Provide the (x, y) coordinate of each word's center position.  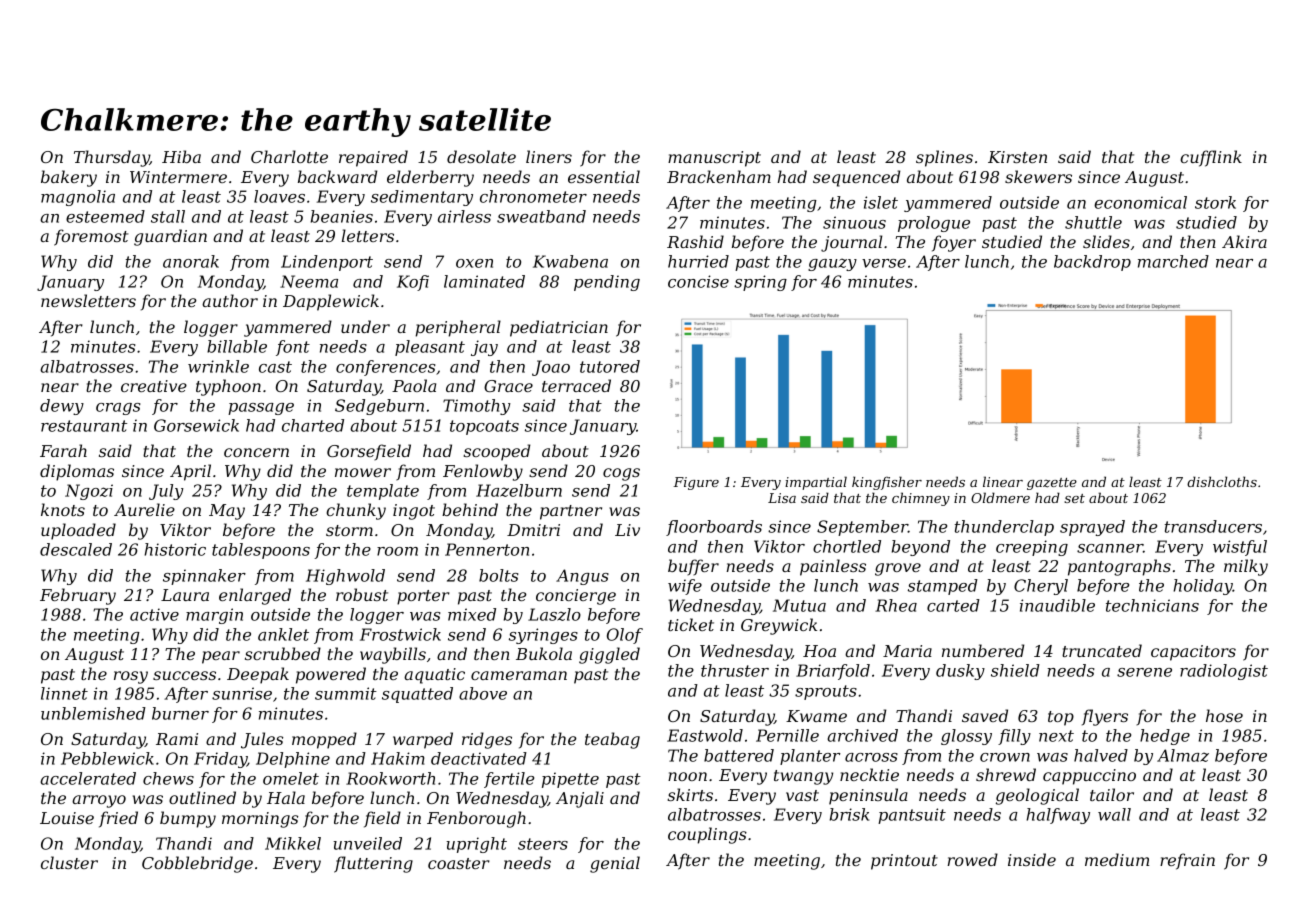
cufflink (1211, 158)
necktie (869, 774)
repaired (373, 158)
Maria (907, 651)
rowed (972, 859)
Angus (582, 577)
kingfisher (887, 483)
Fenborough (476, 819)
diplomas (77, 472)
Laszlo (554, 614)
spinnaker (204, 577)
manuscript (714, 159)
